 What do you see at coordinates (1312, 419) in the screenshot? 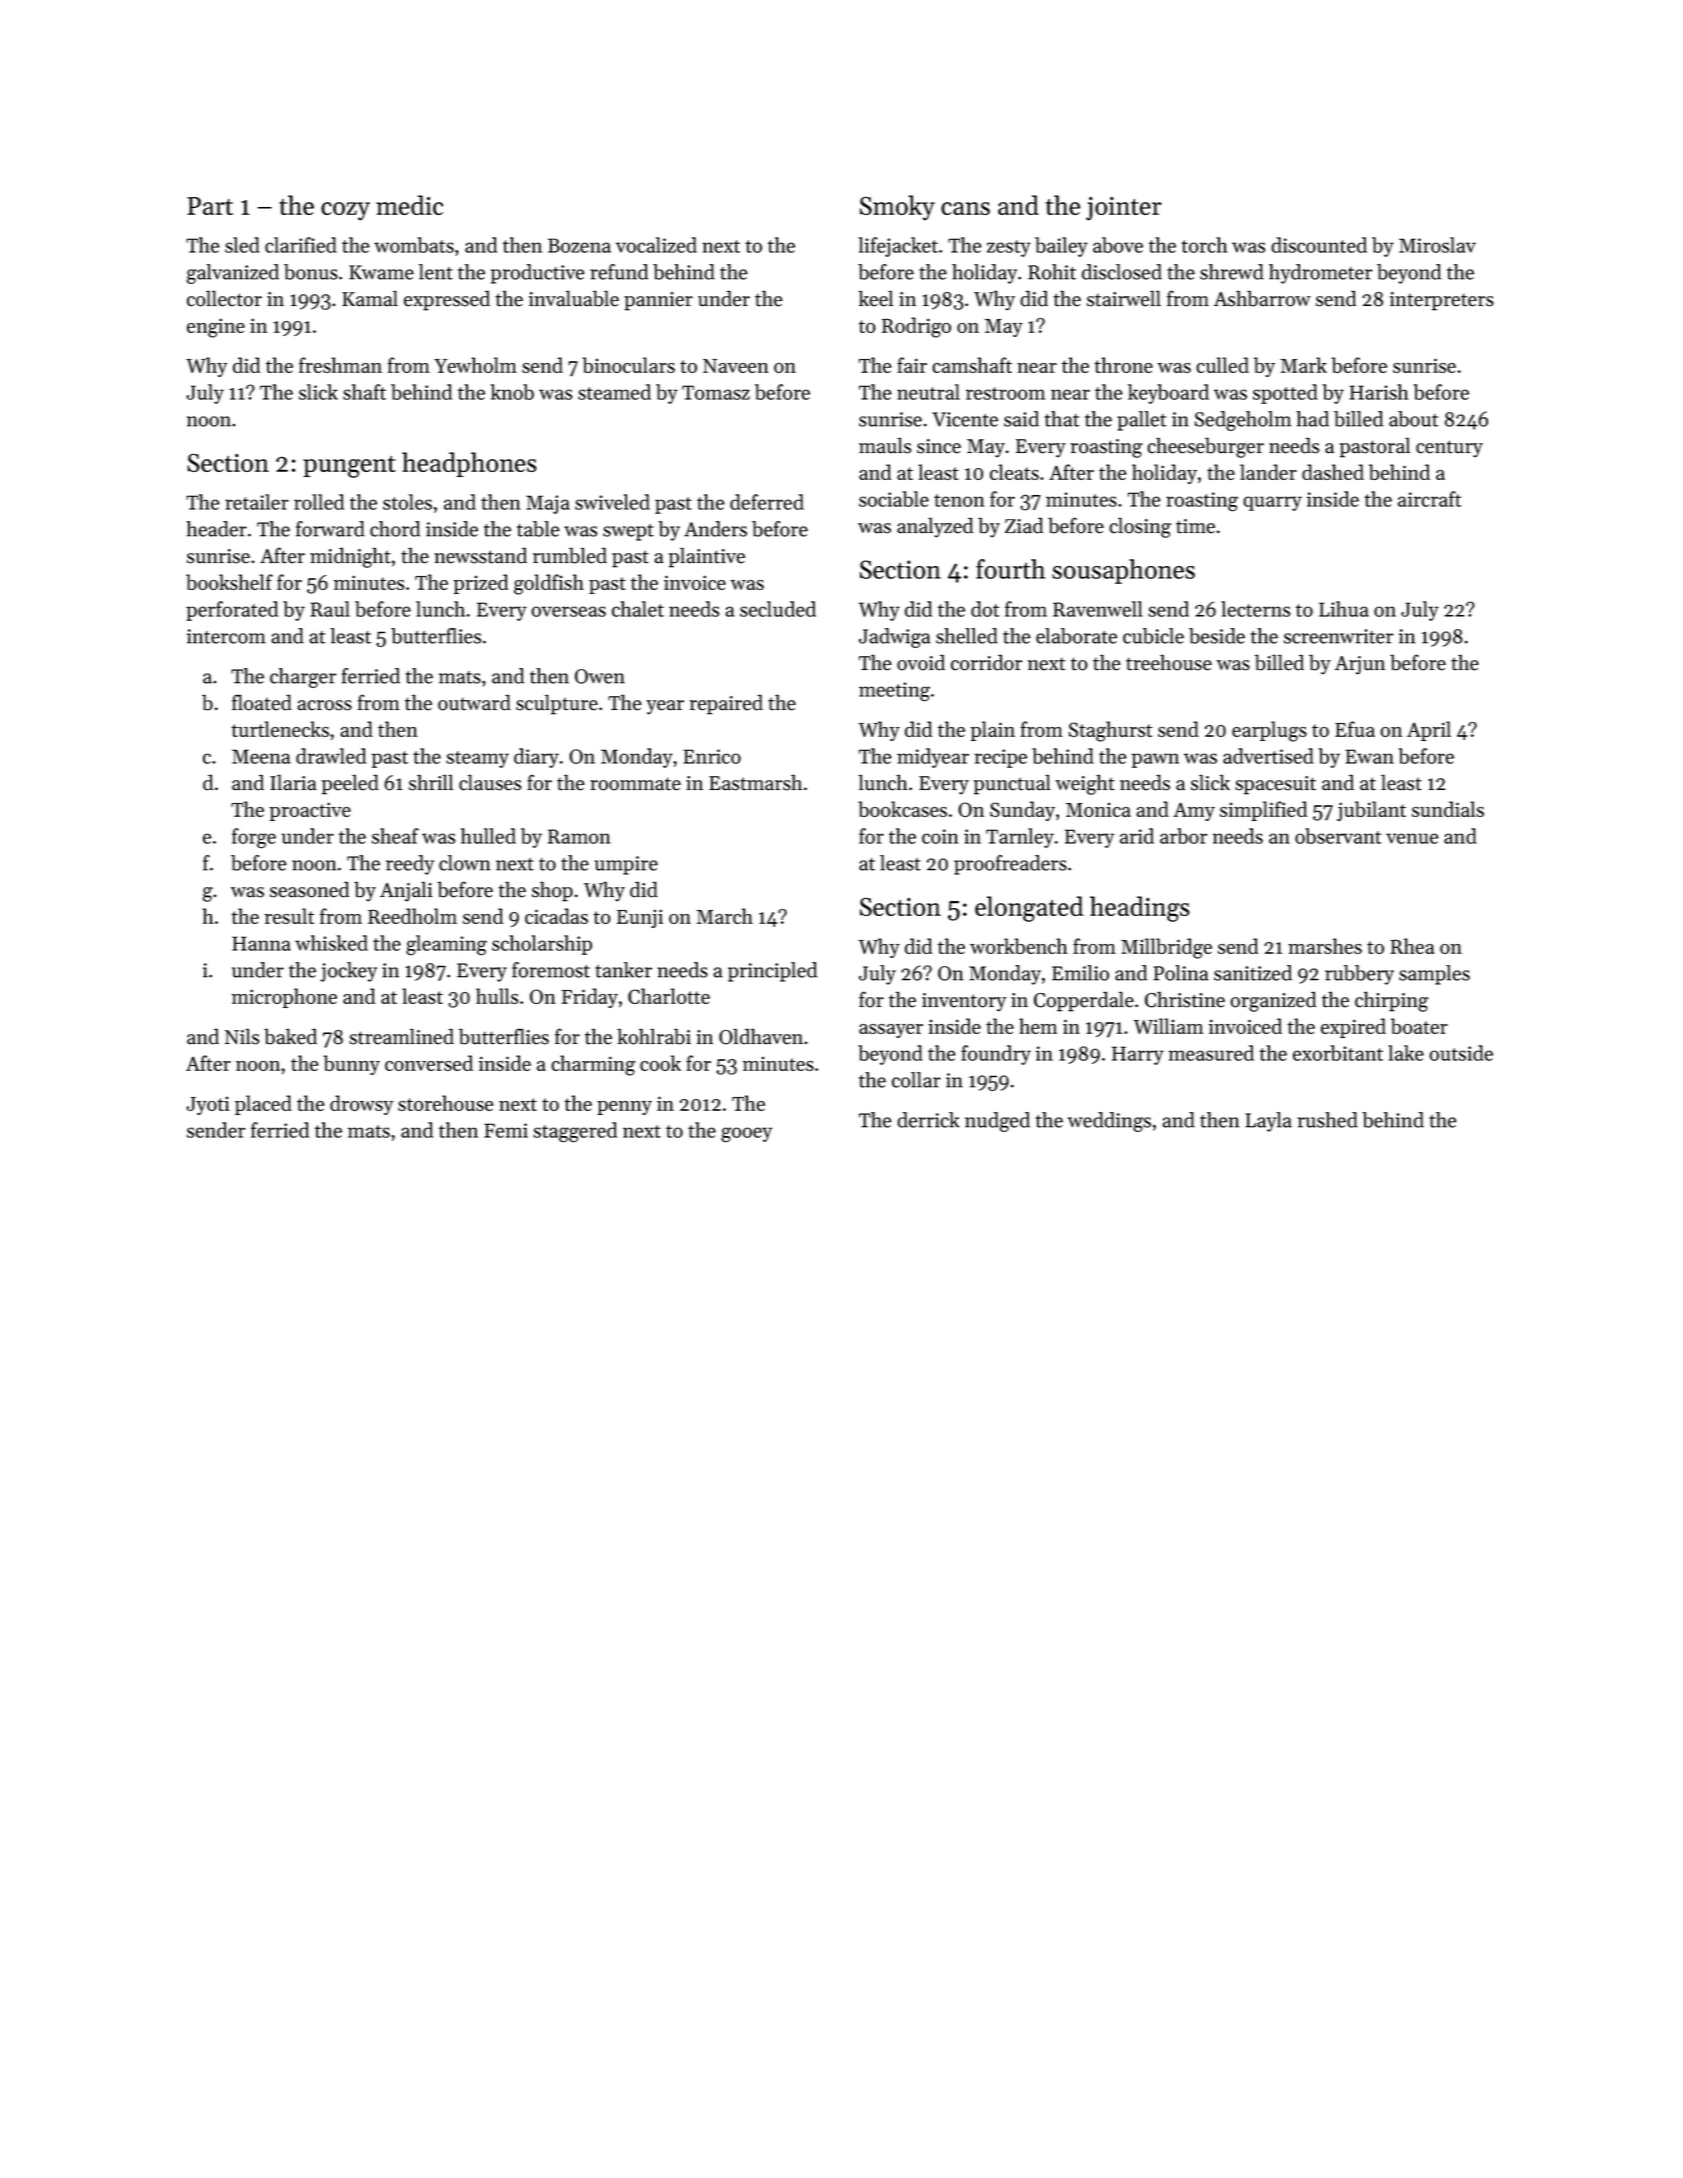
I see `had` at bounding box center [1312, 419].
